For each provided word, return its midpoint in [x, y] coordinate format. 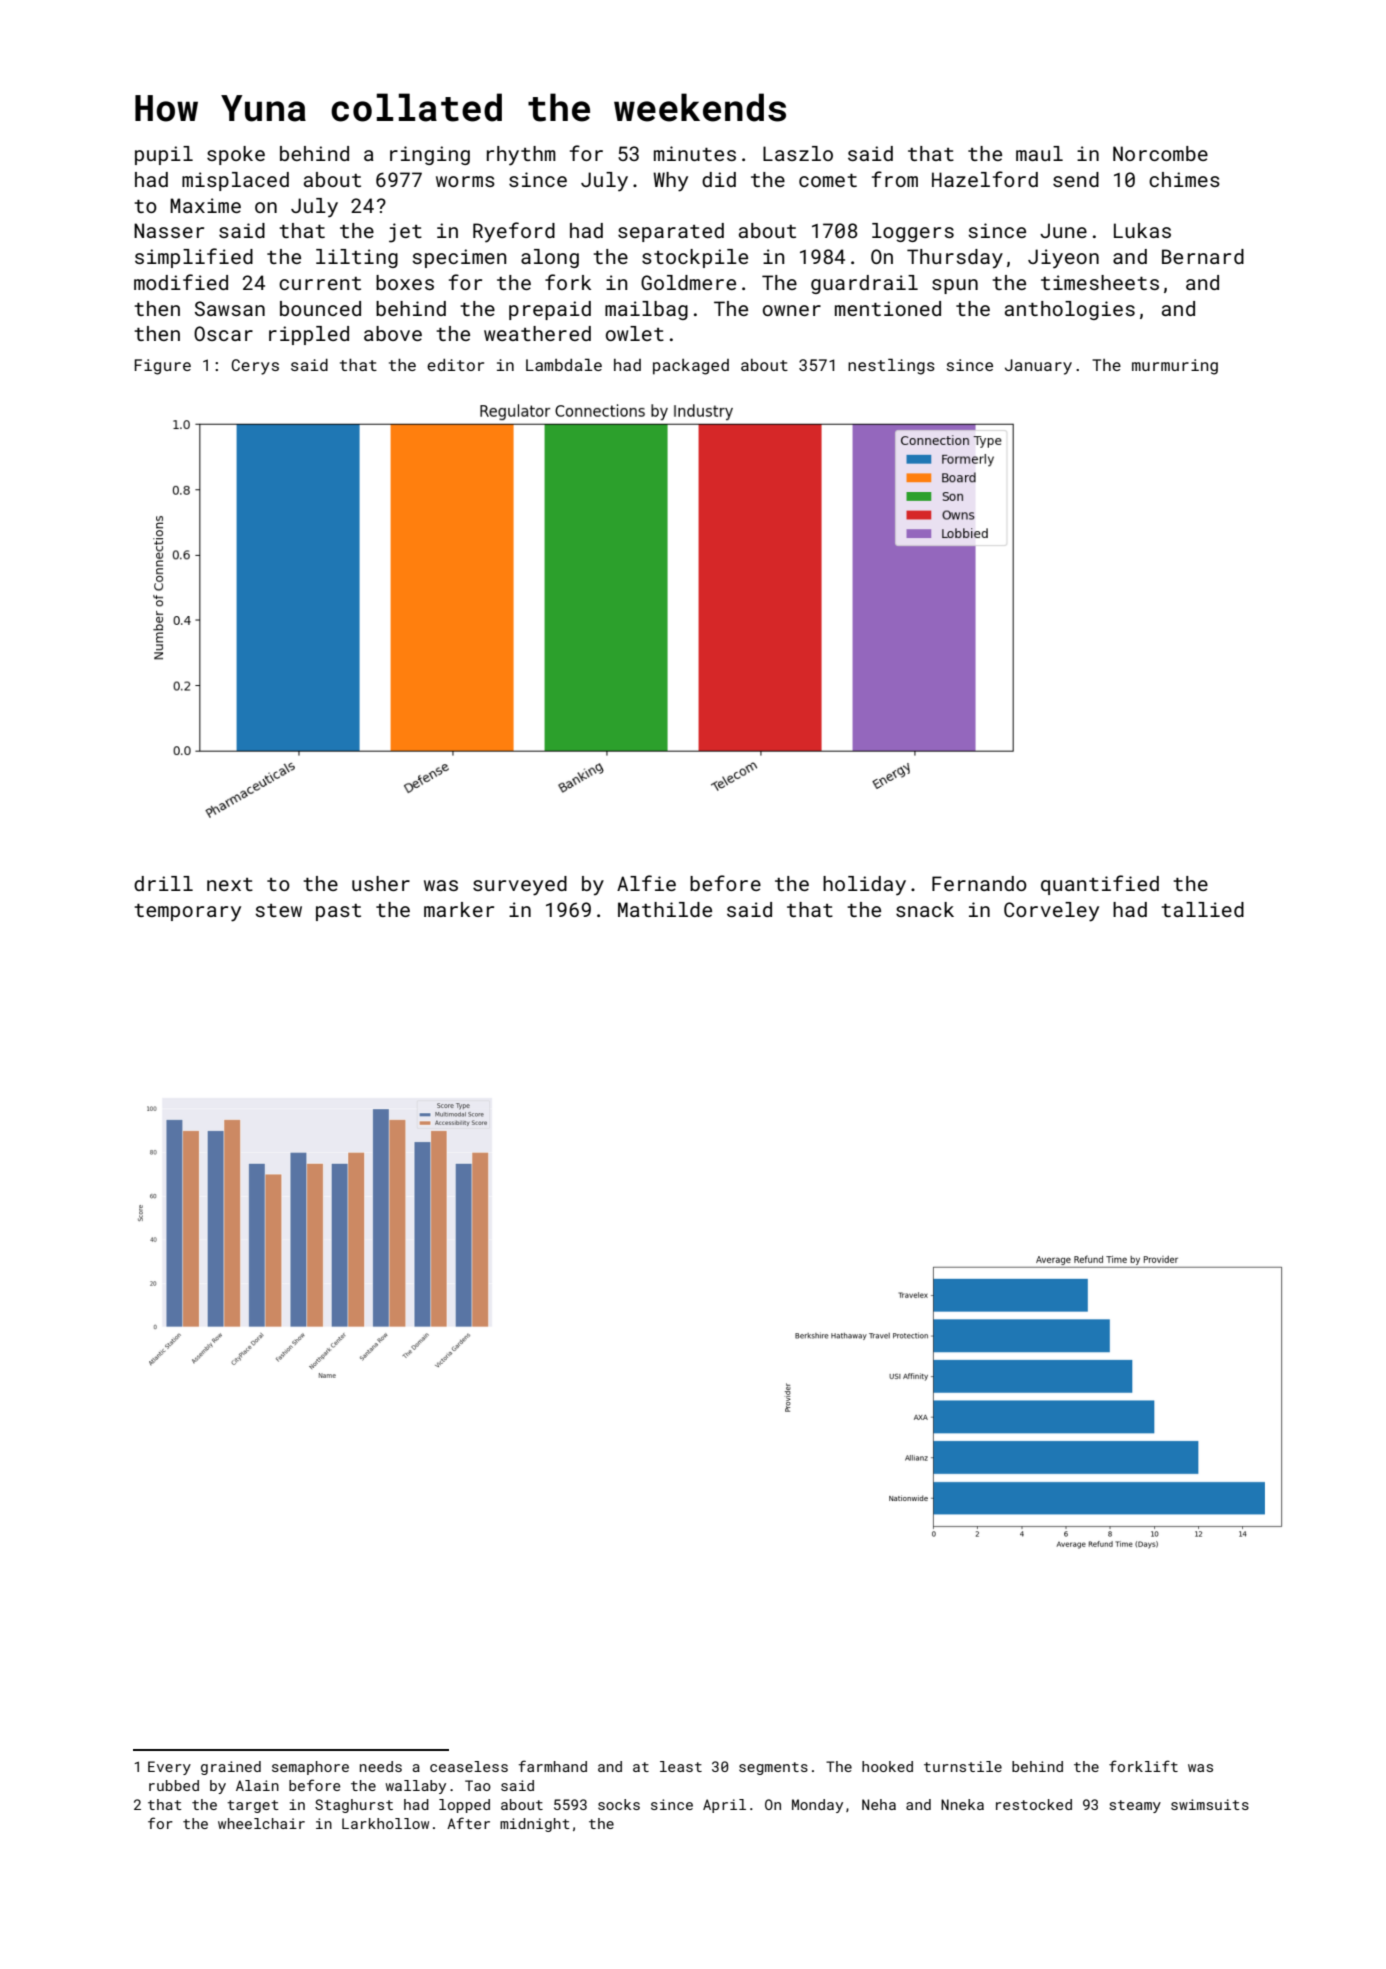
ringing [430, 155]
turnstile [963, 1766]
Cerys [255, 367]
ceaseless [469, 1766]
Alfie [646, 883]
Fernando [979, 883]
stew [279, 910]
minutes [695, 153]
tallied [1202, 909]
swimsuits [1210, 1804]
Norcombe [1160, 153]
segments [773, 1768]
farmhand [553, 1766]
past [338, 912]
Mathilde [665, 909]
